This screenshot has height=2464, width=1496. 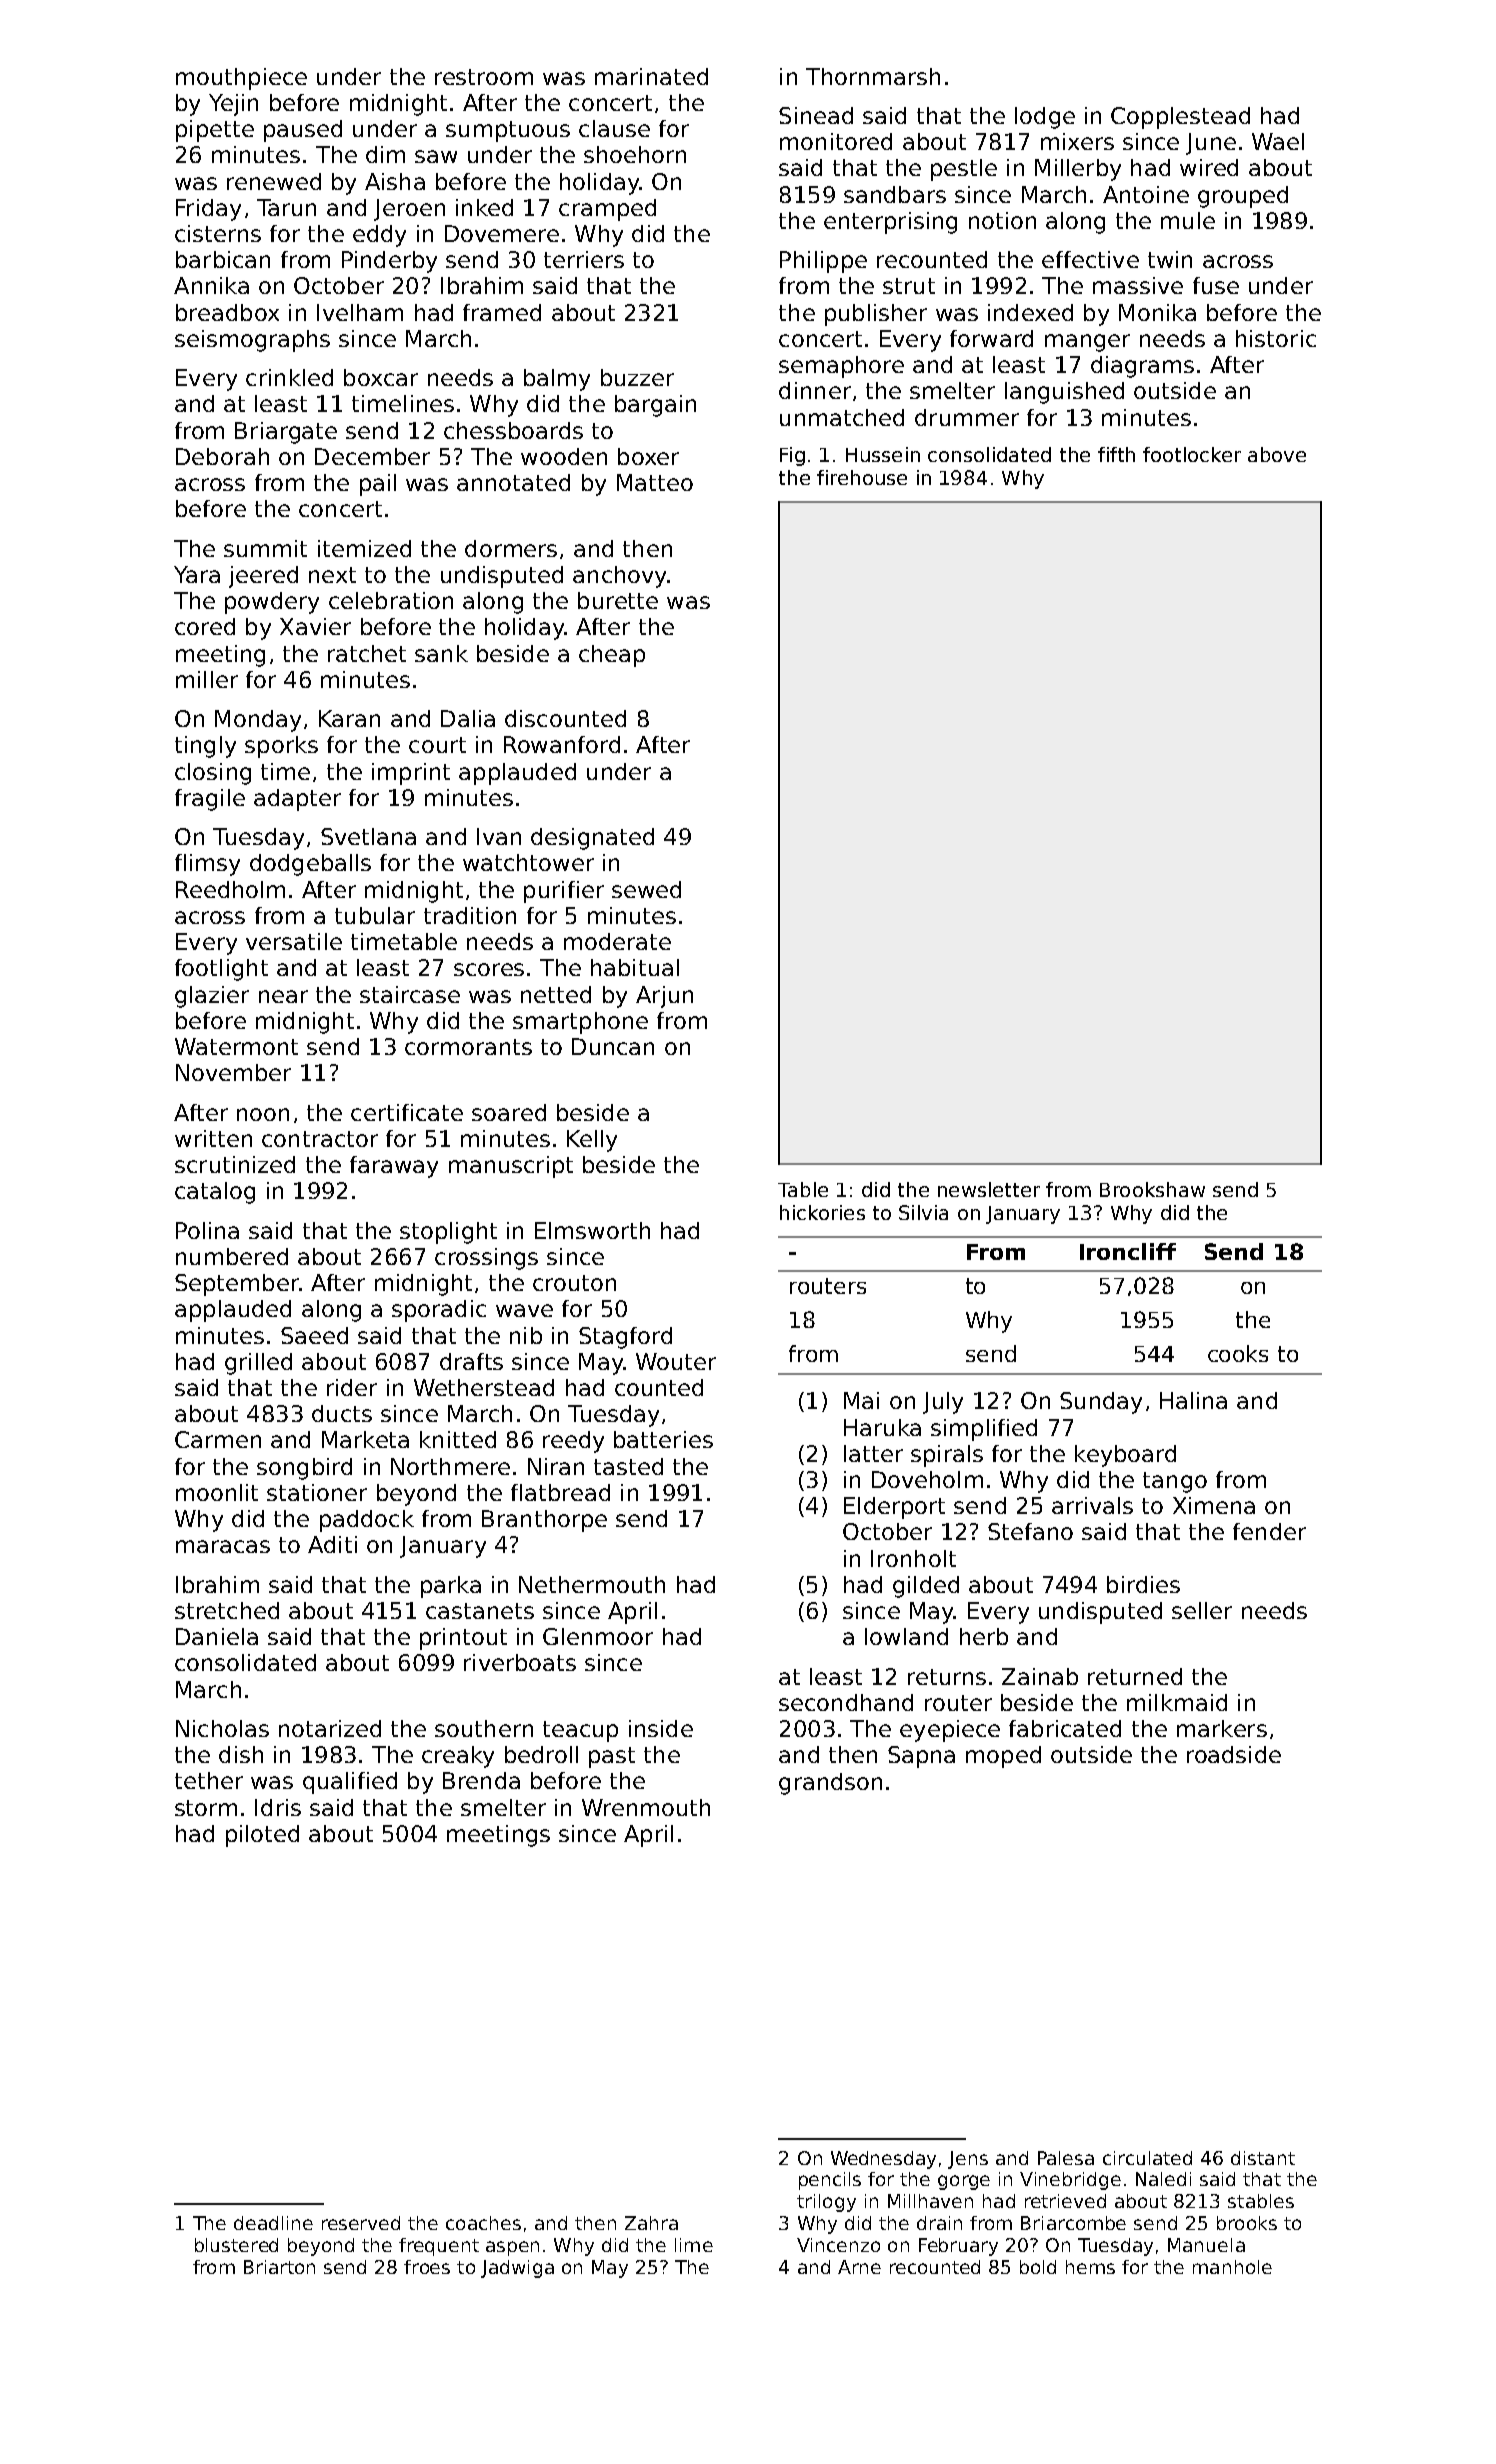 I want to click on Briarton, so click(x=279, y=2267).
